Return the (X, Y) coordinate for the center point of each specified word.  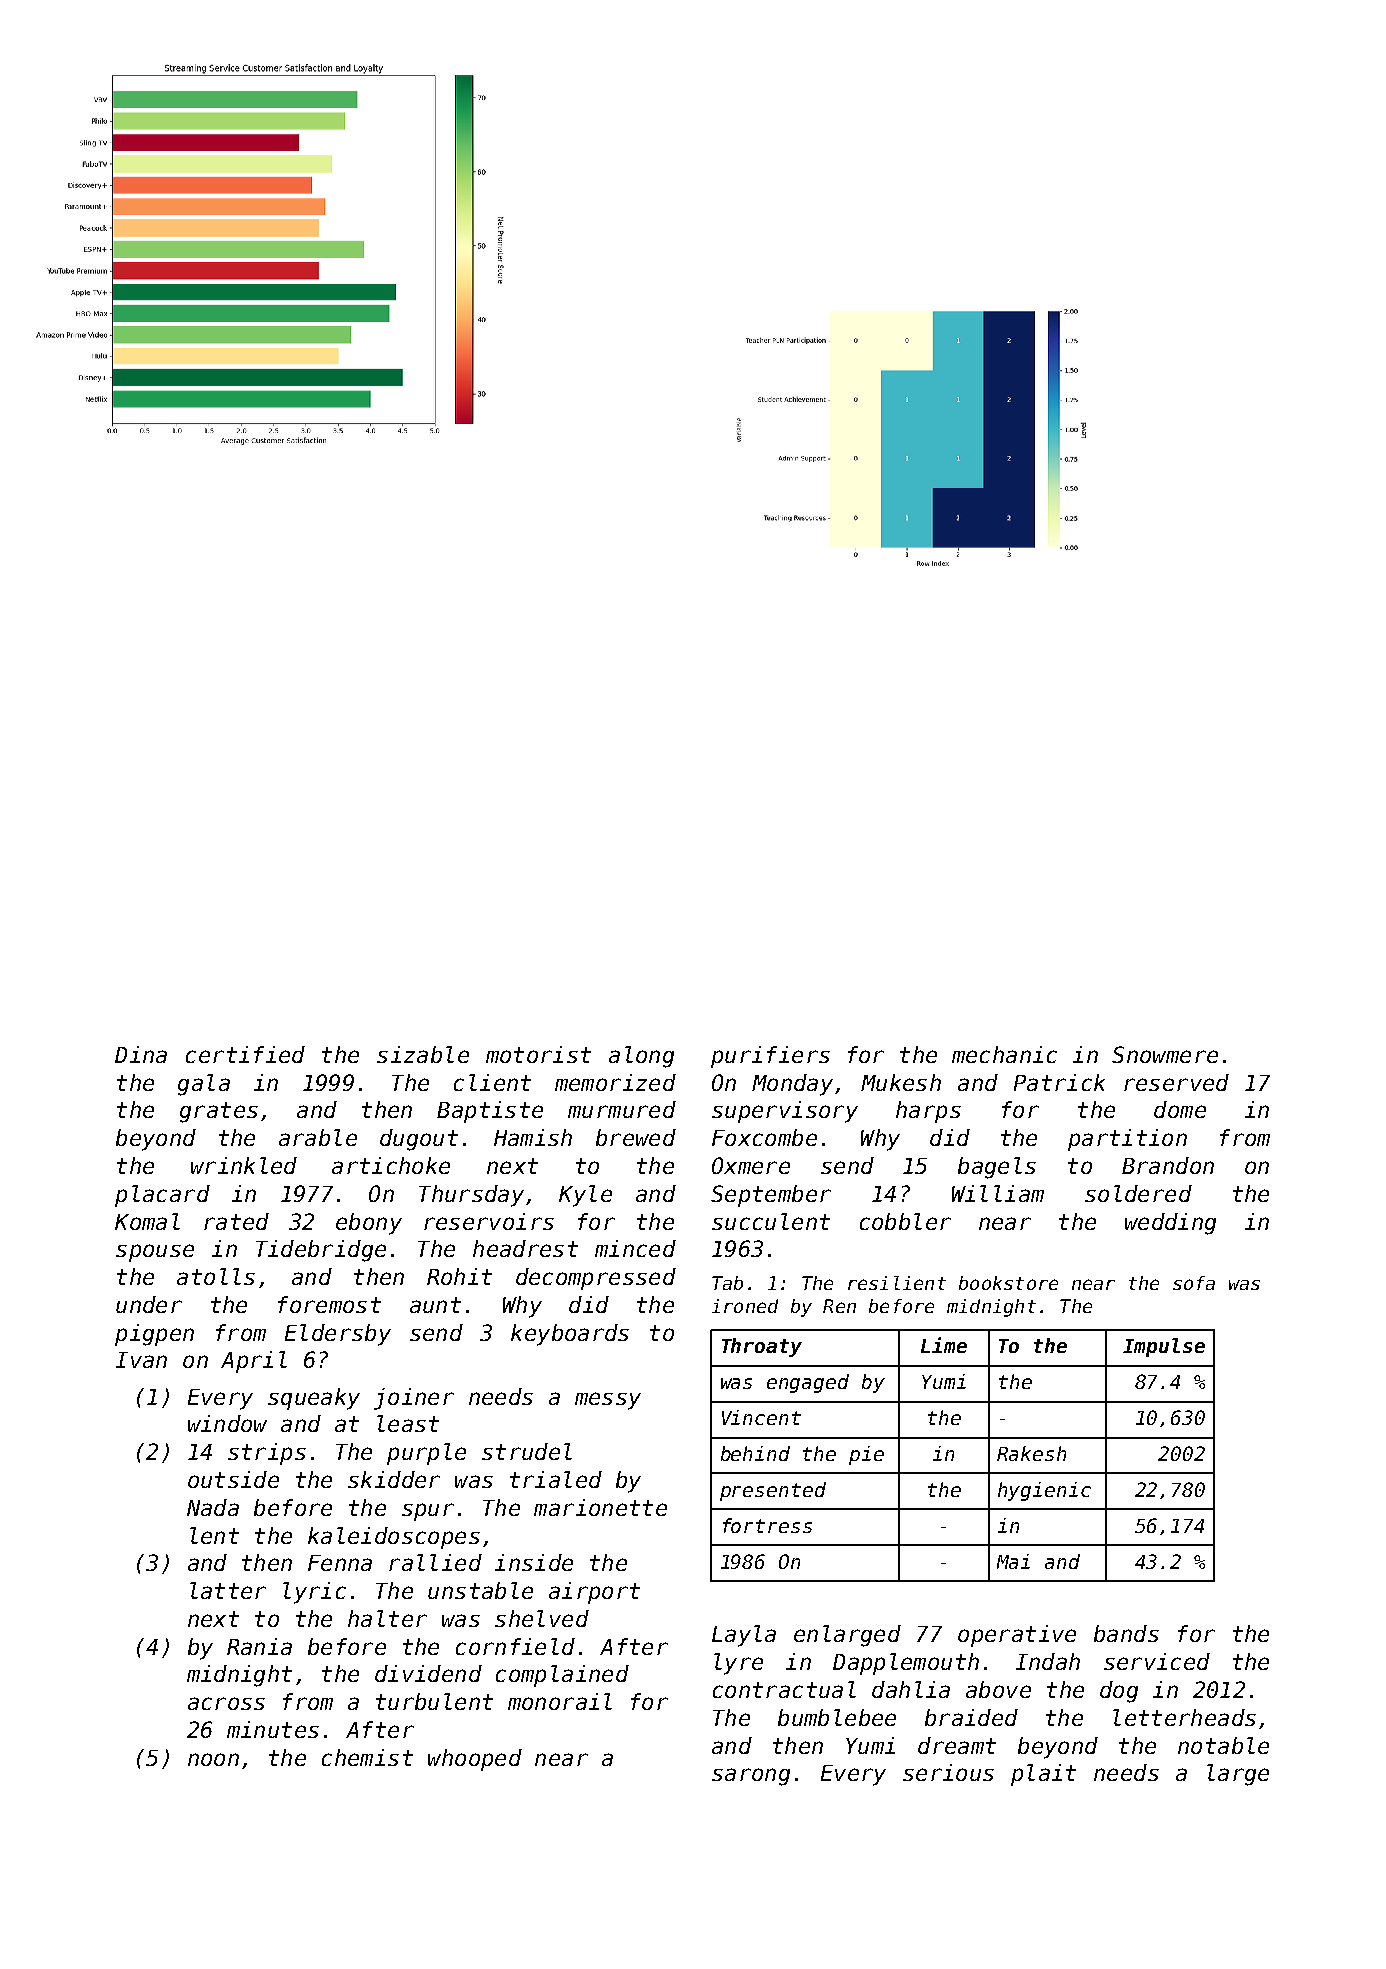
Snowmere (1165, 1054)
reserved (1176, 1082)
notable (1223, 1745)
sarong (751, 1777)
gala (204, 1085)
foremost (329, 1304)
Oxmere (751, 1165)
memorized (615, 1082)
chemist (367, 1757)
